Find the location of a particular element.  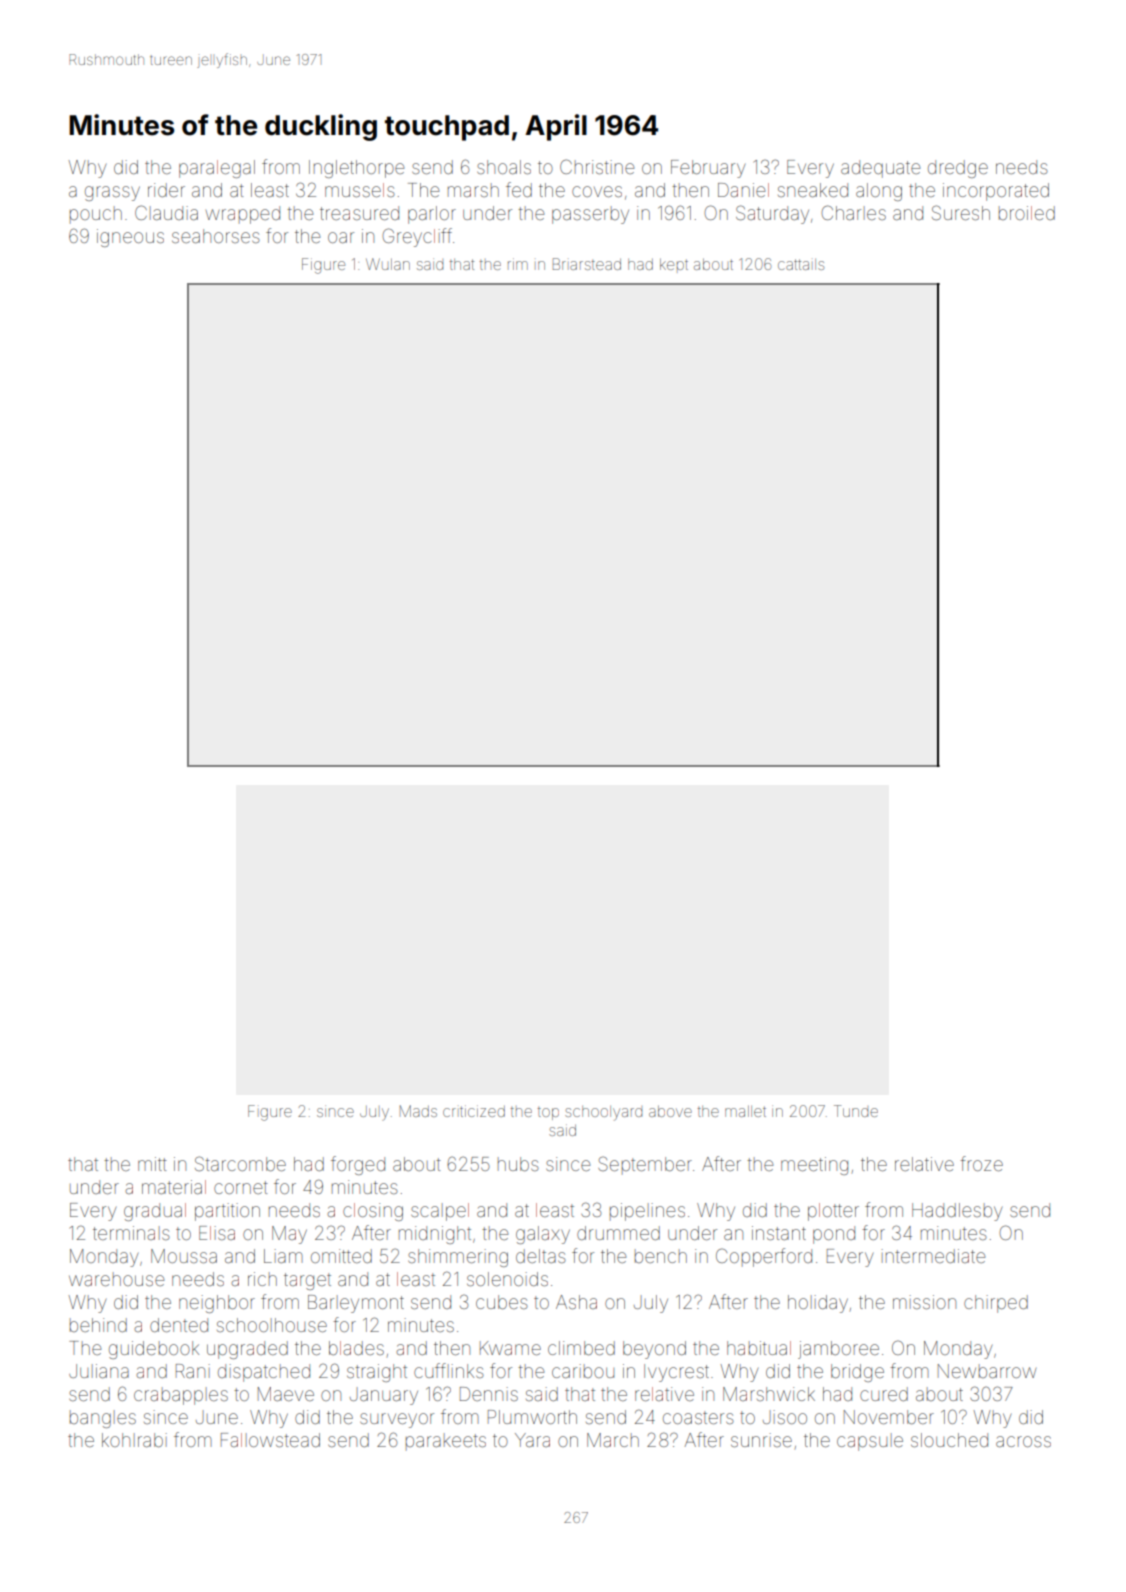

Wulan is located at coordinates (388, 264).
